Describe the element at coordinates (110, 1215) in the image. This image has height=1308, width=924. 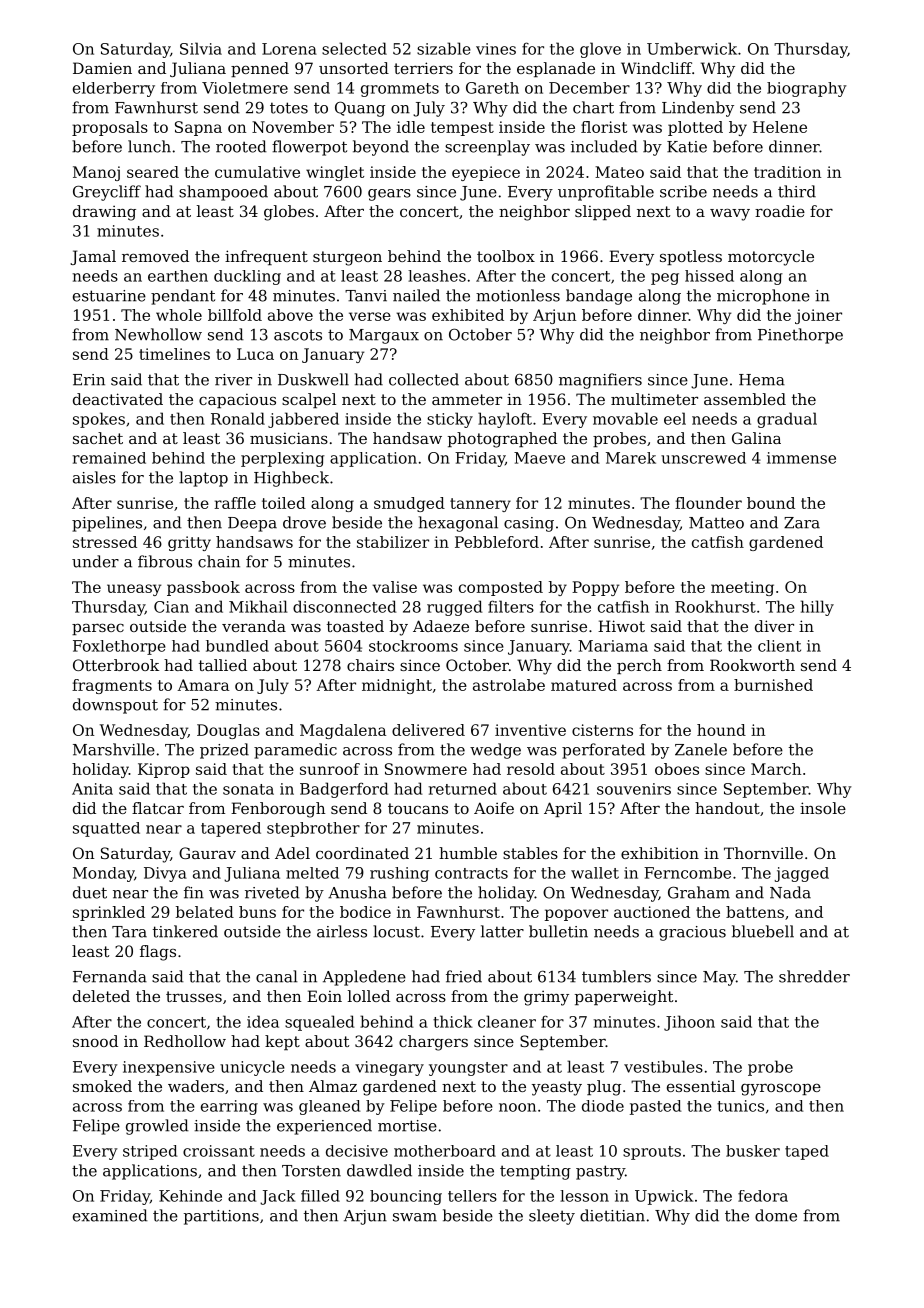
I see `examined` at that location.
